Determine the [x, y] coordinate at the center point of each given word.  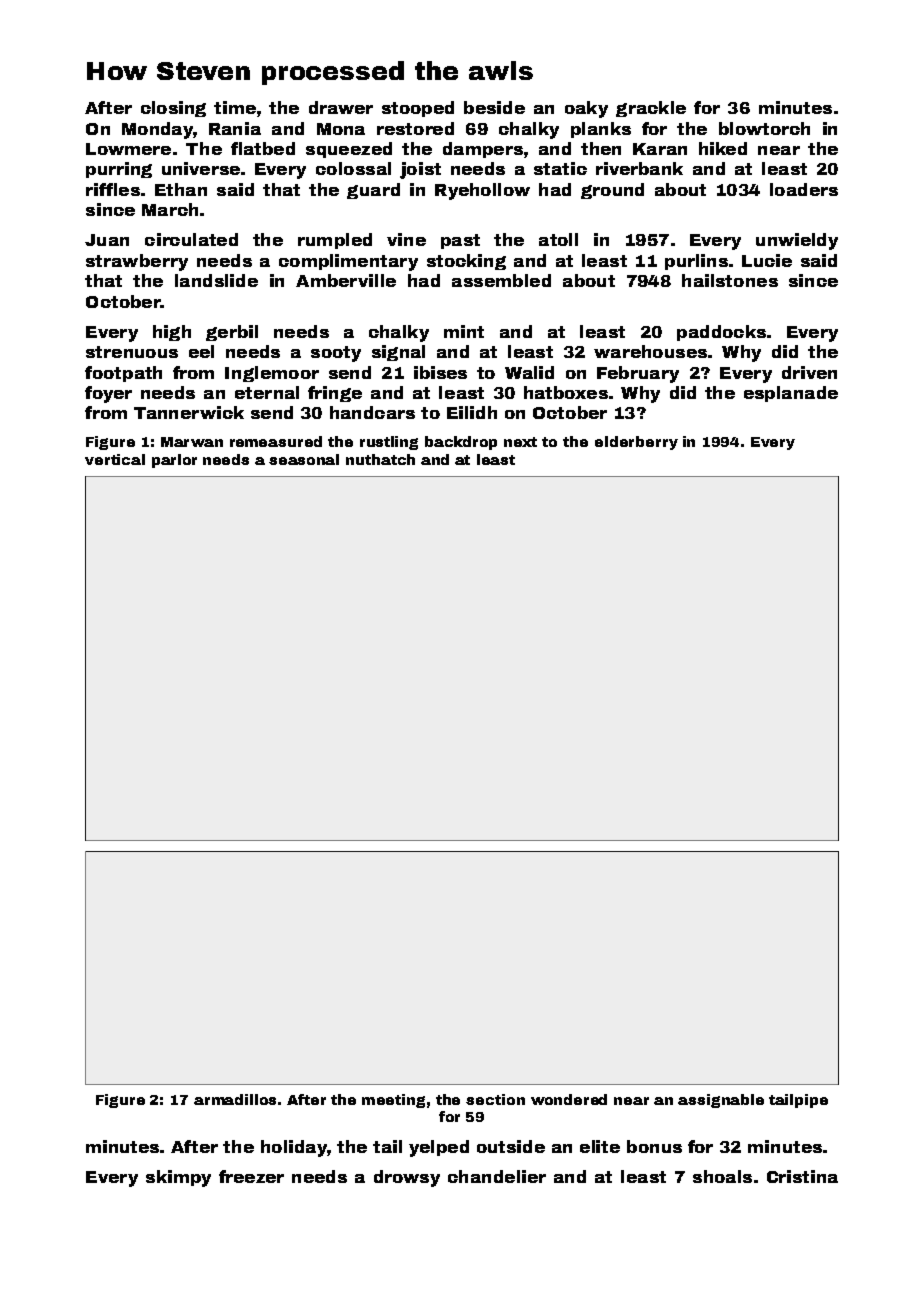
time [235, 107]
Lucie [767, 260]
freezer [251, 1176]
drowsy [407, 1178]
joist [420, 170]
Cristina [802, 1176]
